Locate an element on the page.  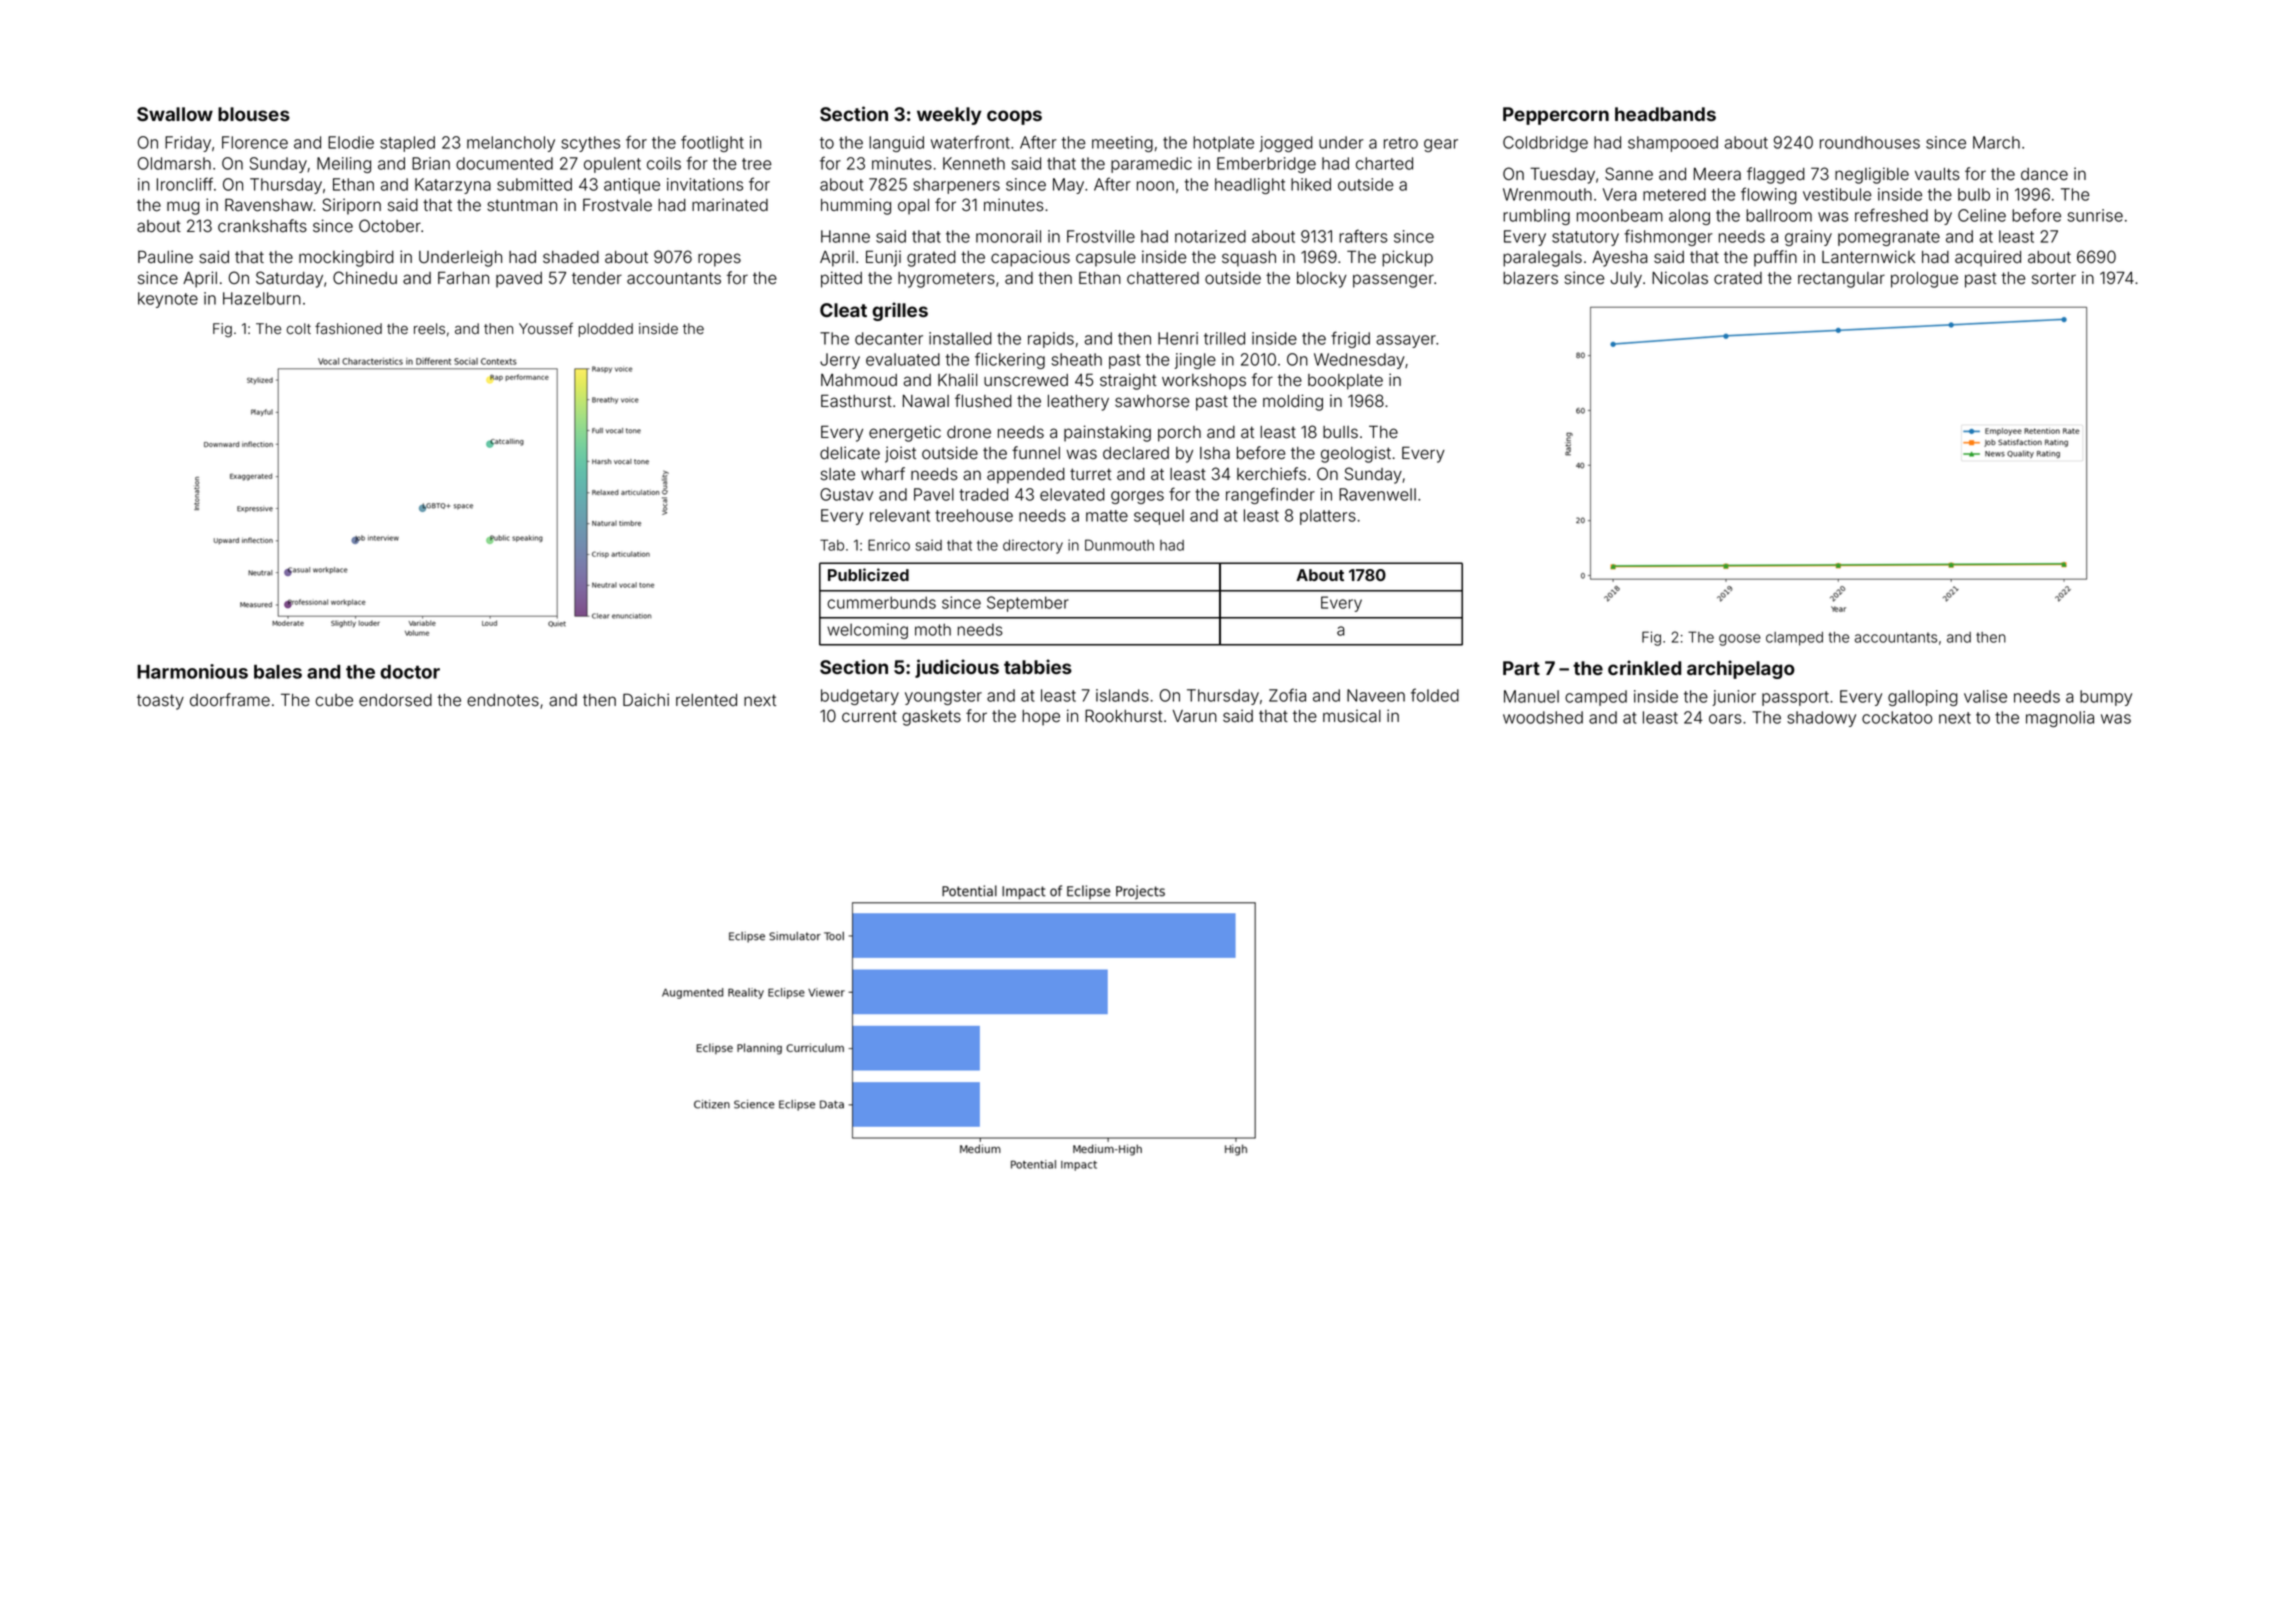
Harmonious is located at coordinates (192, 671).
